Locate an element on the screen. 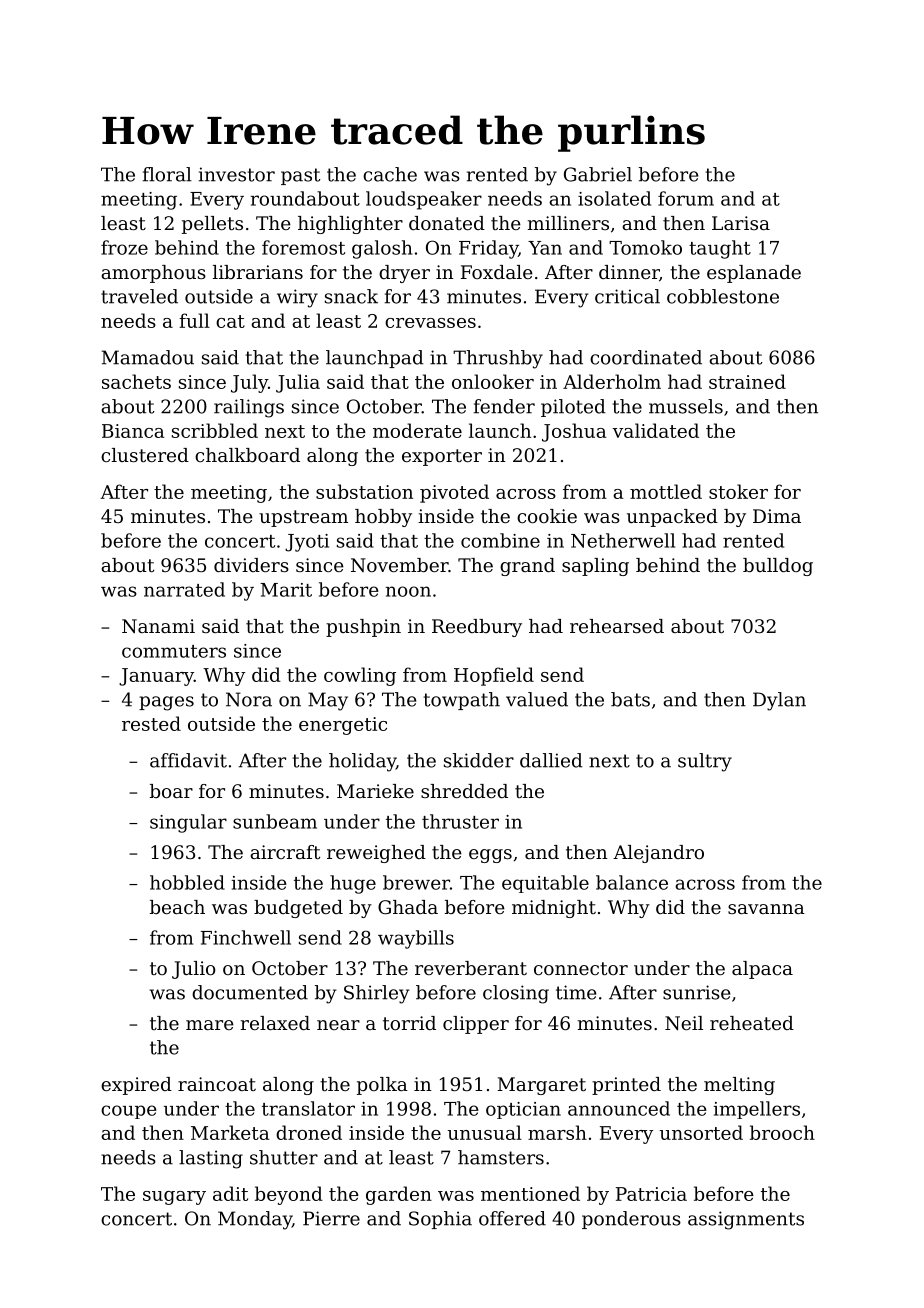 The width and height of the screenshot is (924, 1308). announced is located at coordinates (619, 1108).
